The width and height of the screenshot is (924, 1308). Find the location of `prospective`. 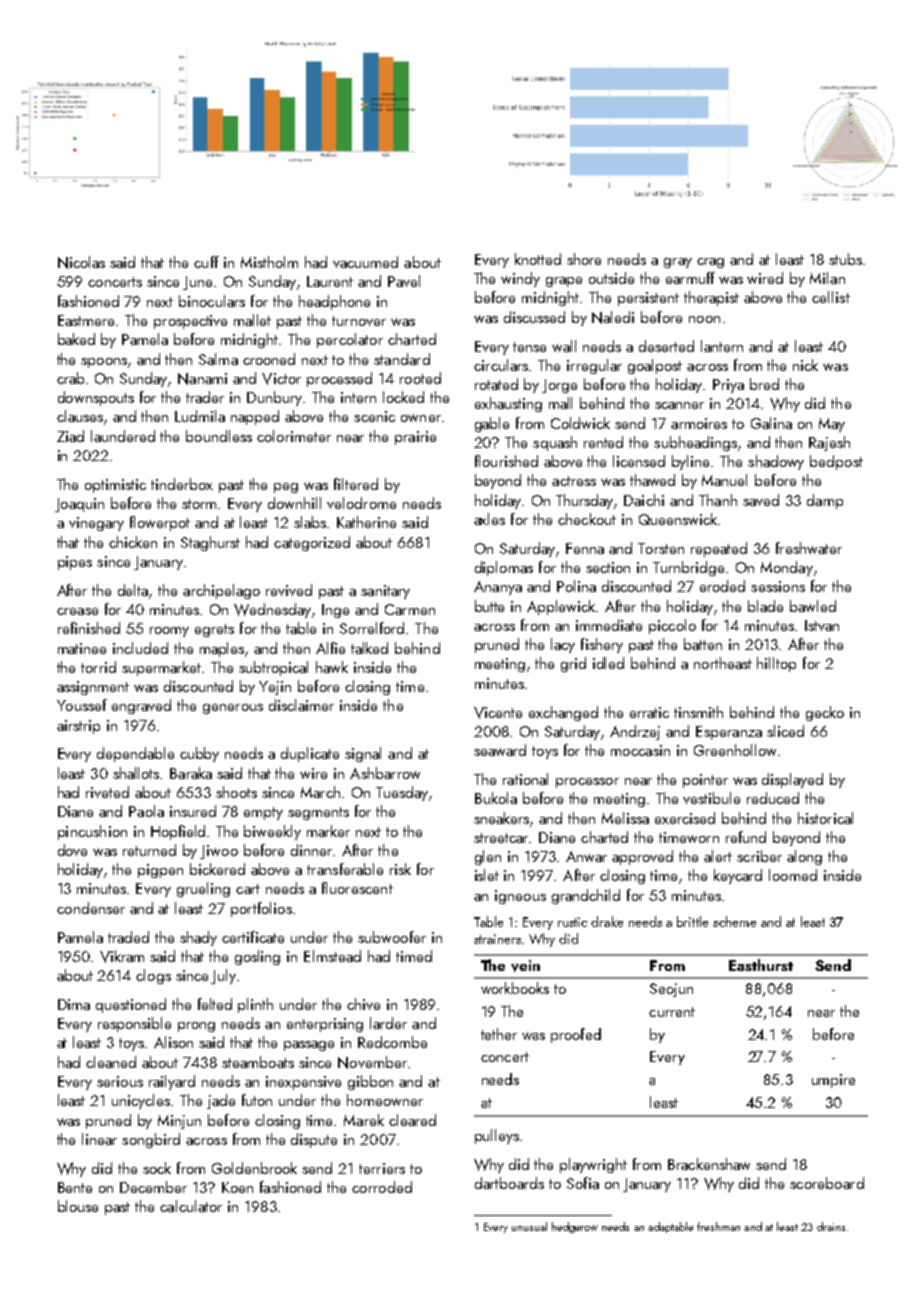

prospective is located at coordinates (190, 322).
